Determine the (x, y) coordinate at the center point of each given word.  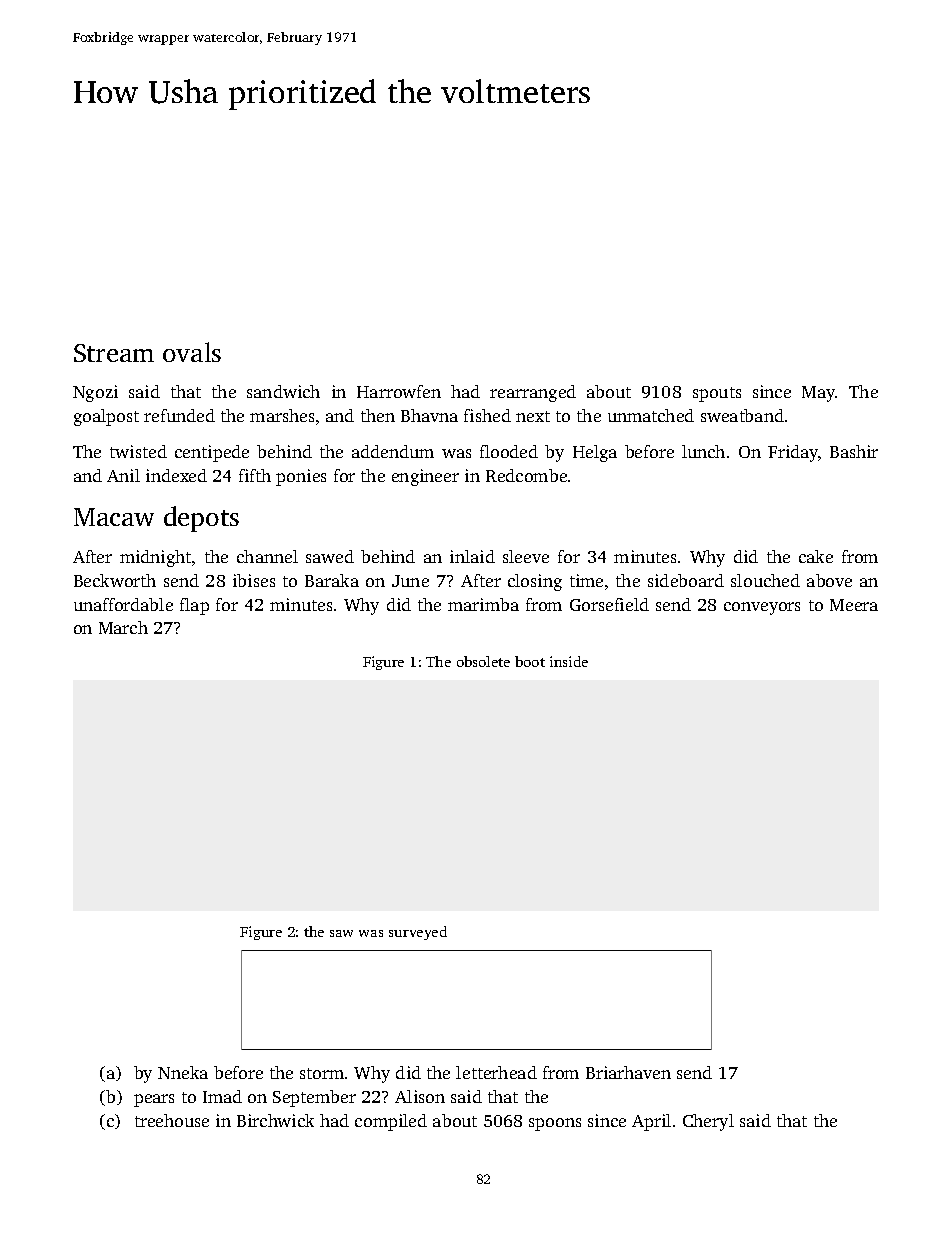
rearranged (533, 393)
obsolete (483, 661)
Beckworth (115, 580)
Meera (854, 605)
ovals (192, 352)
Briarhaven (628, 1072)
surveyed (418, 933)
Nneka (183, 1072)
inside (569, 661)
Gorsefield (609, 604)
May (818, 394)
